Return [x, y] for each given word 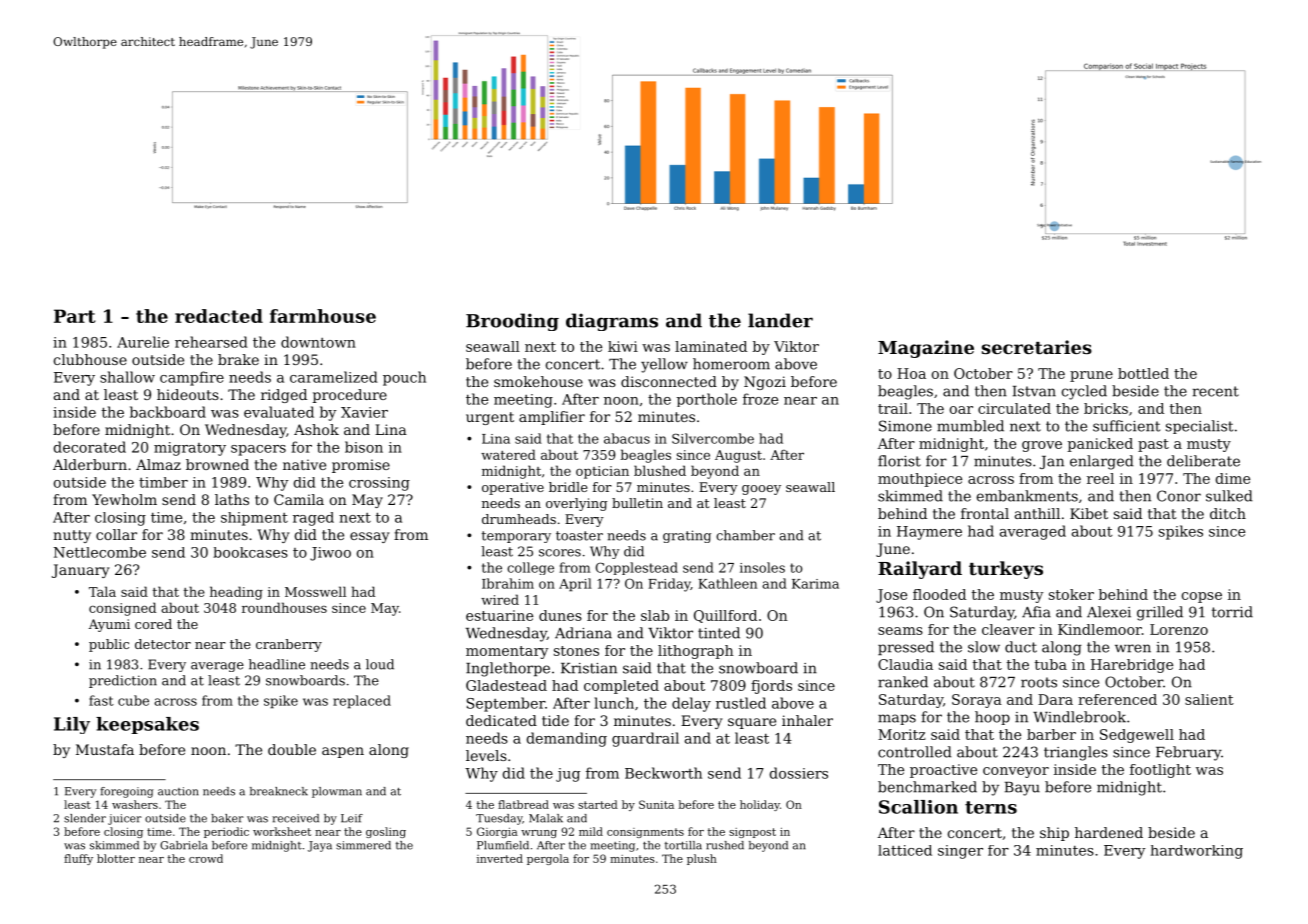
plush [702, 859]
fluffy [78, 859]
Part [74, 316]
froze [760, 399]
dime [1233, 478]
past [1153, 445]
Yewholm [124, 499]
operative [513, 488]
